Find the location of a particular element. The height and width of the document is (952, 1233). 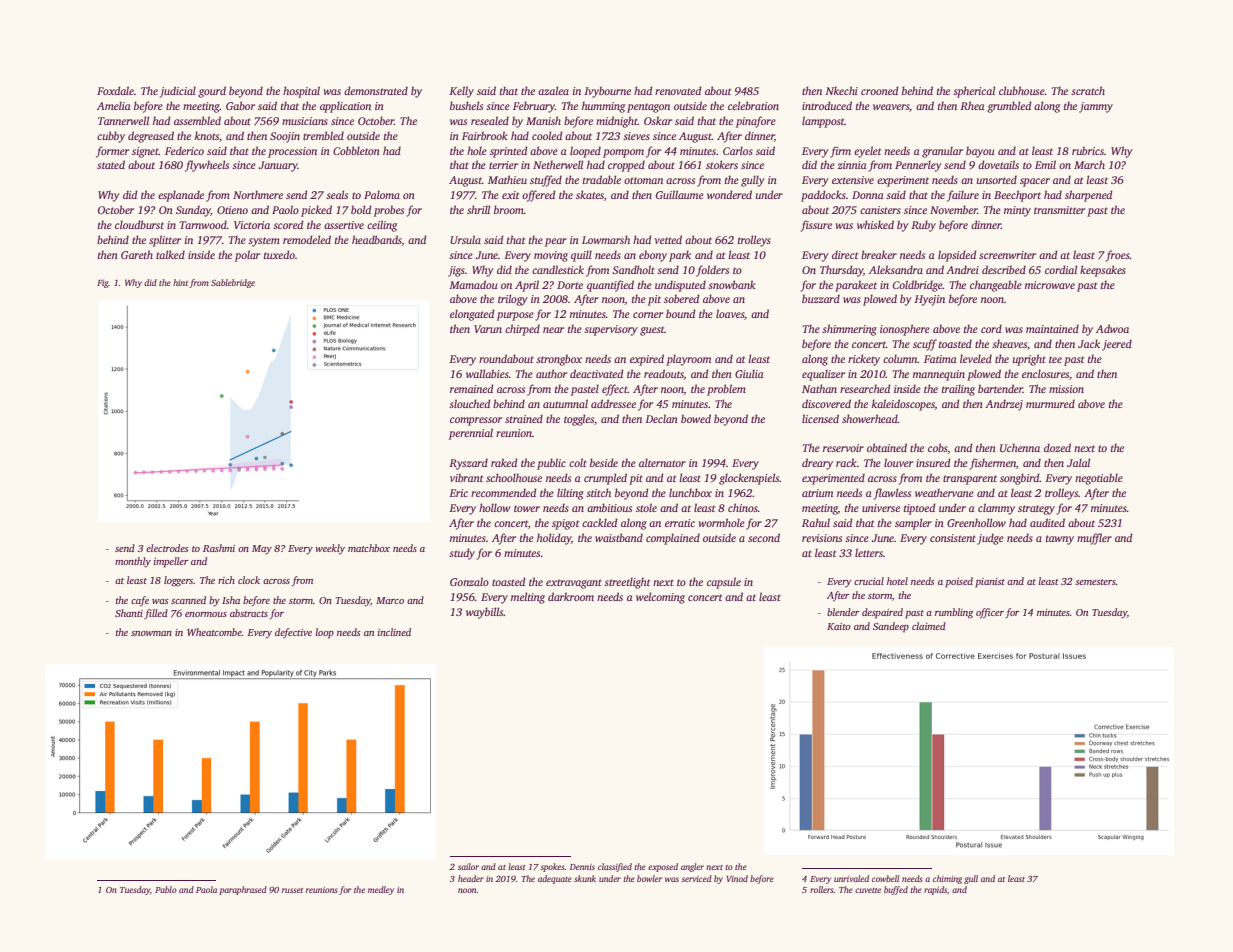

semesters is located at coordinates (1095, 582).
